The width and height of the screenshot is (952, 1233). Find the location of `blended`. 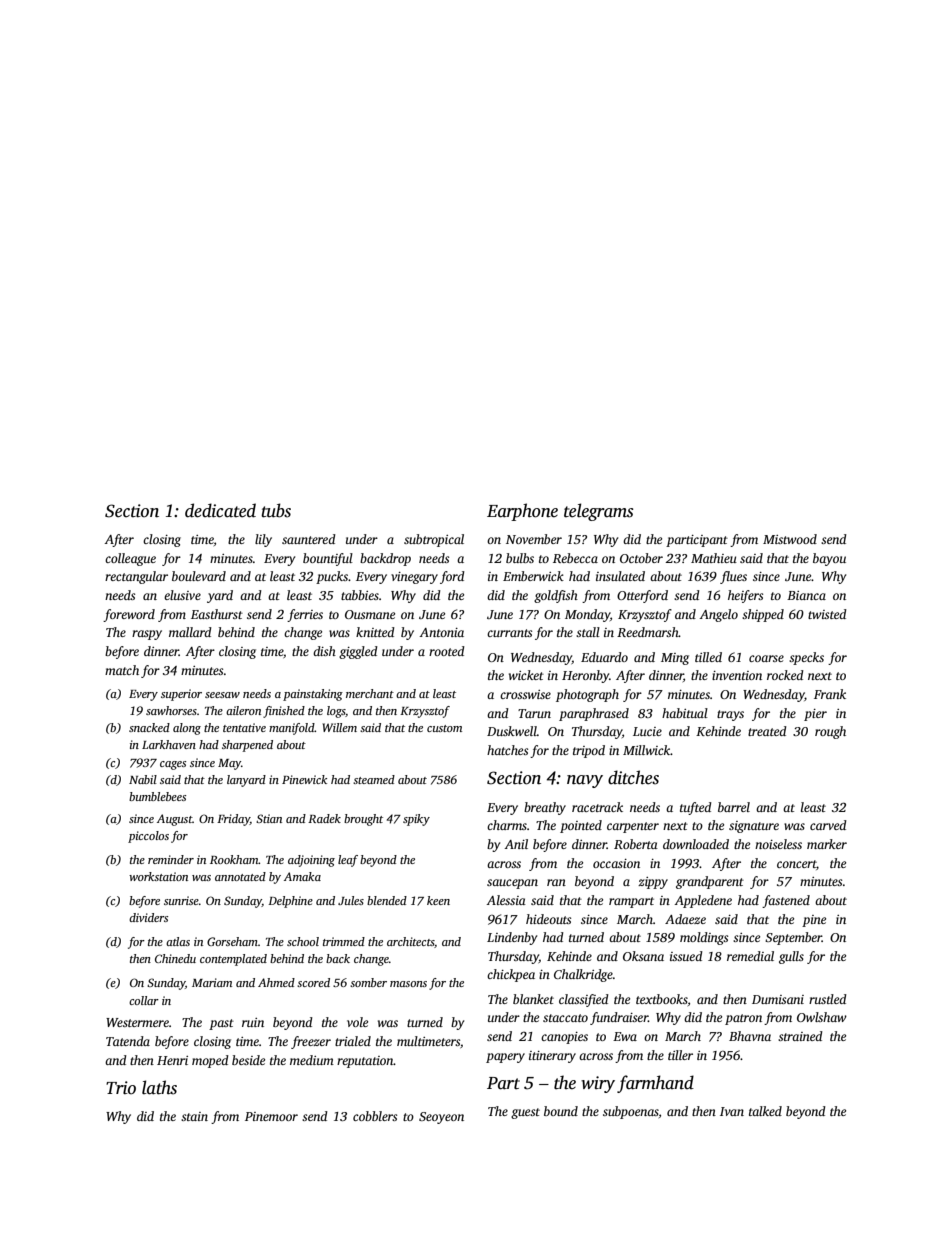

blended is located at coordinates (387, 900).
